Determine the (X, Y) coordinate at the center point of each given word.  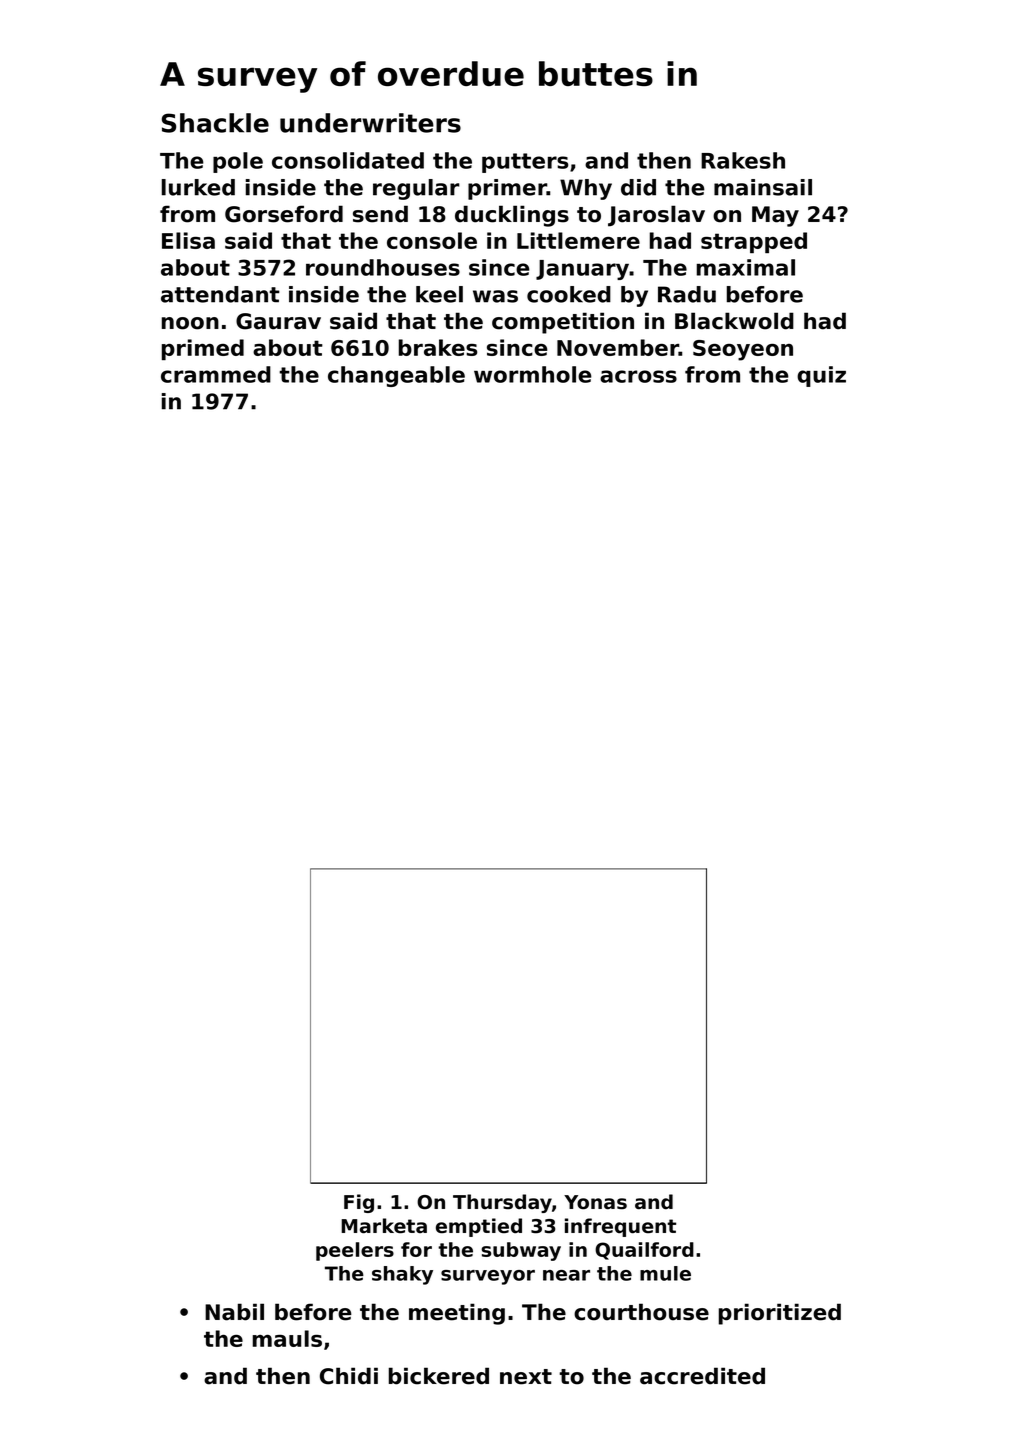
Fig (359, 1203)
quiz (821, 376)
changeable (396, 376)
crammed (216, 374)
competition (563, 323)
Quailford (644, 1251)
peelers (355, 1251)
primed (203, 349)
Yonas (595, 1202)
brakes (438, 347)
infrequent (620, 1227)
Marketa (384, 1226)
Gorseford (284, 214)
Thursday (502, 1203)
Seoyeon (743, 350)
